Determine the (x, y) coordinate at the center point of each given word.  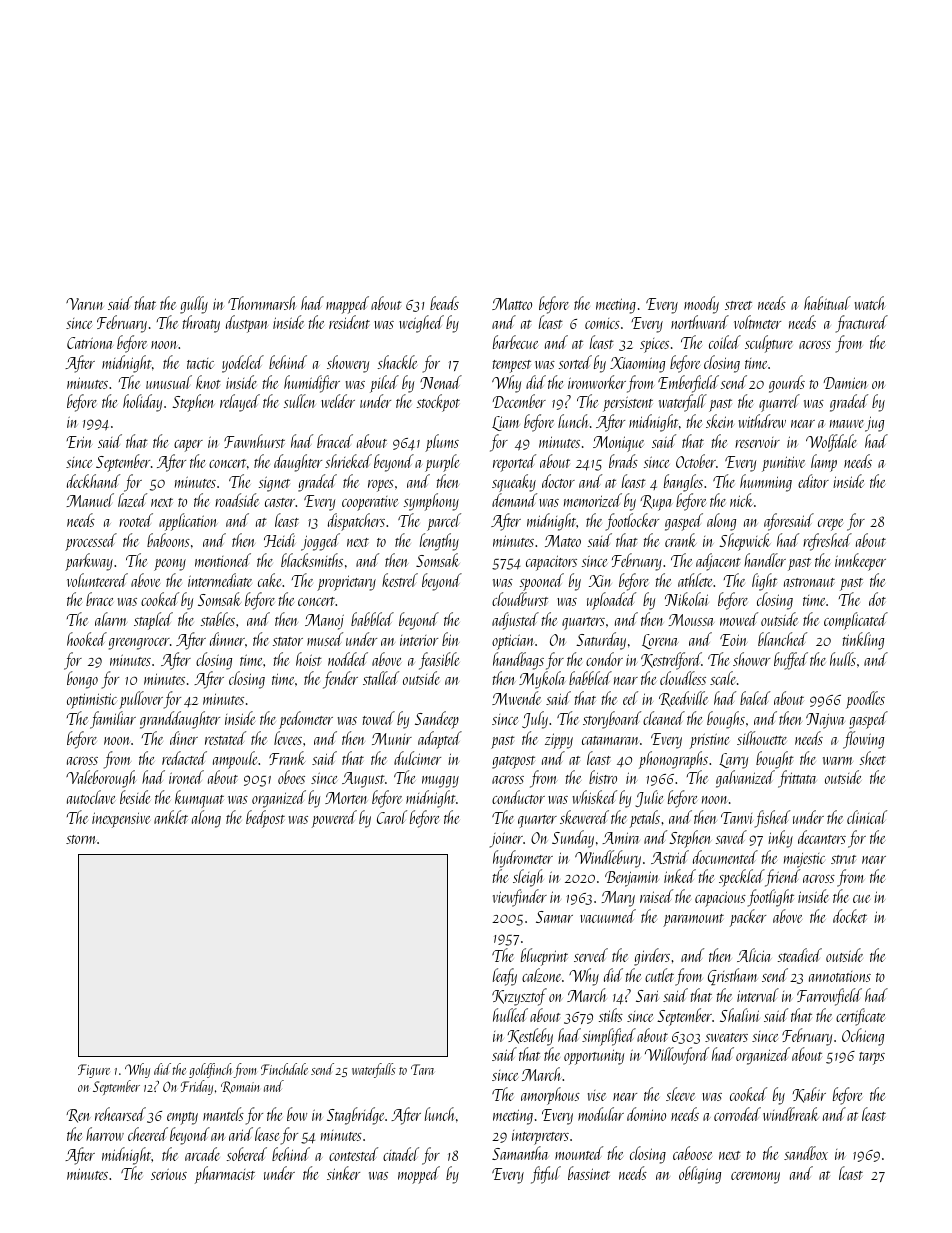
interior (419, 640)
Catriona (90, 343)
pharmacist (225, 1175)
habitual (827, 303)
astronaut (809, 582)
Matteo (512, 304)
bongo (82, 680)
